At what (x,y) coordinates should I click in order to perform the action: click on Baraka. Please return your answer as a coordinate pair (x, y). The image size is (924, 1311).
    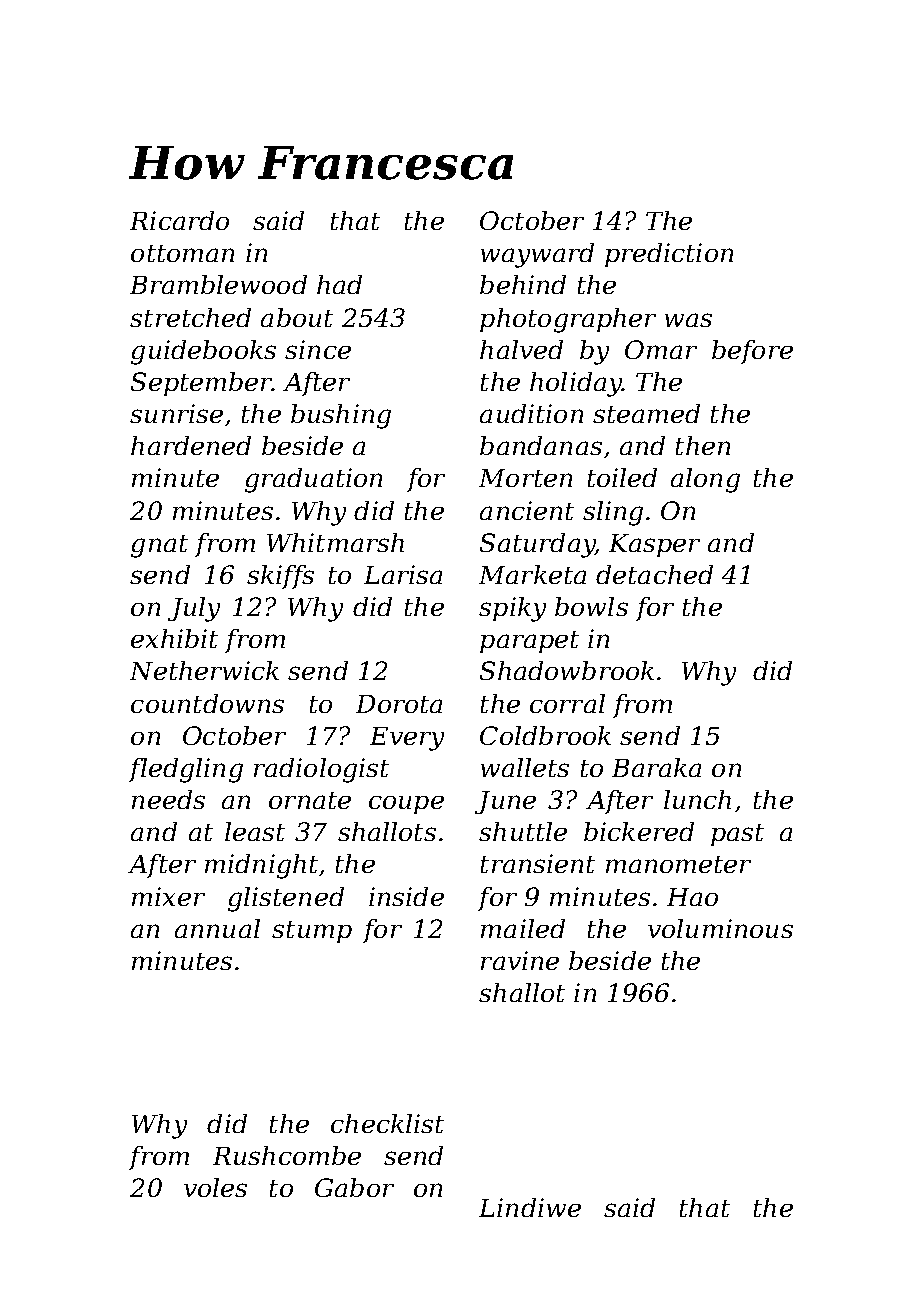
    Looking at the image, I should click on (656, 767).
